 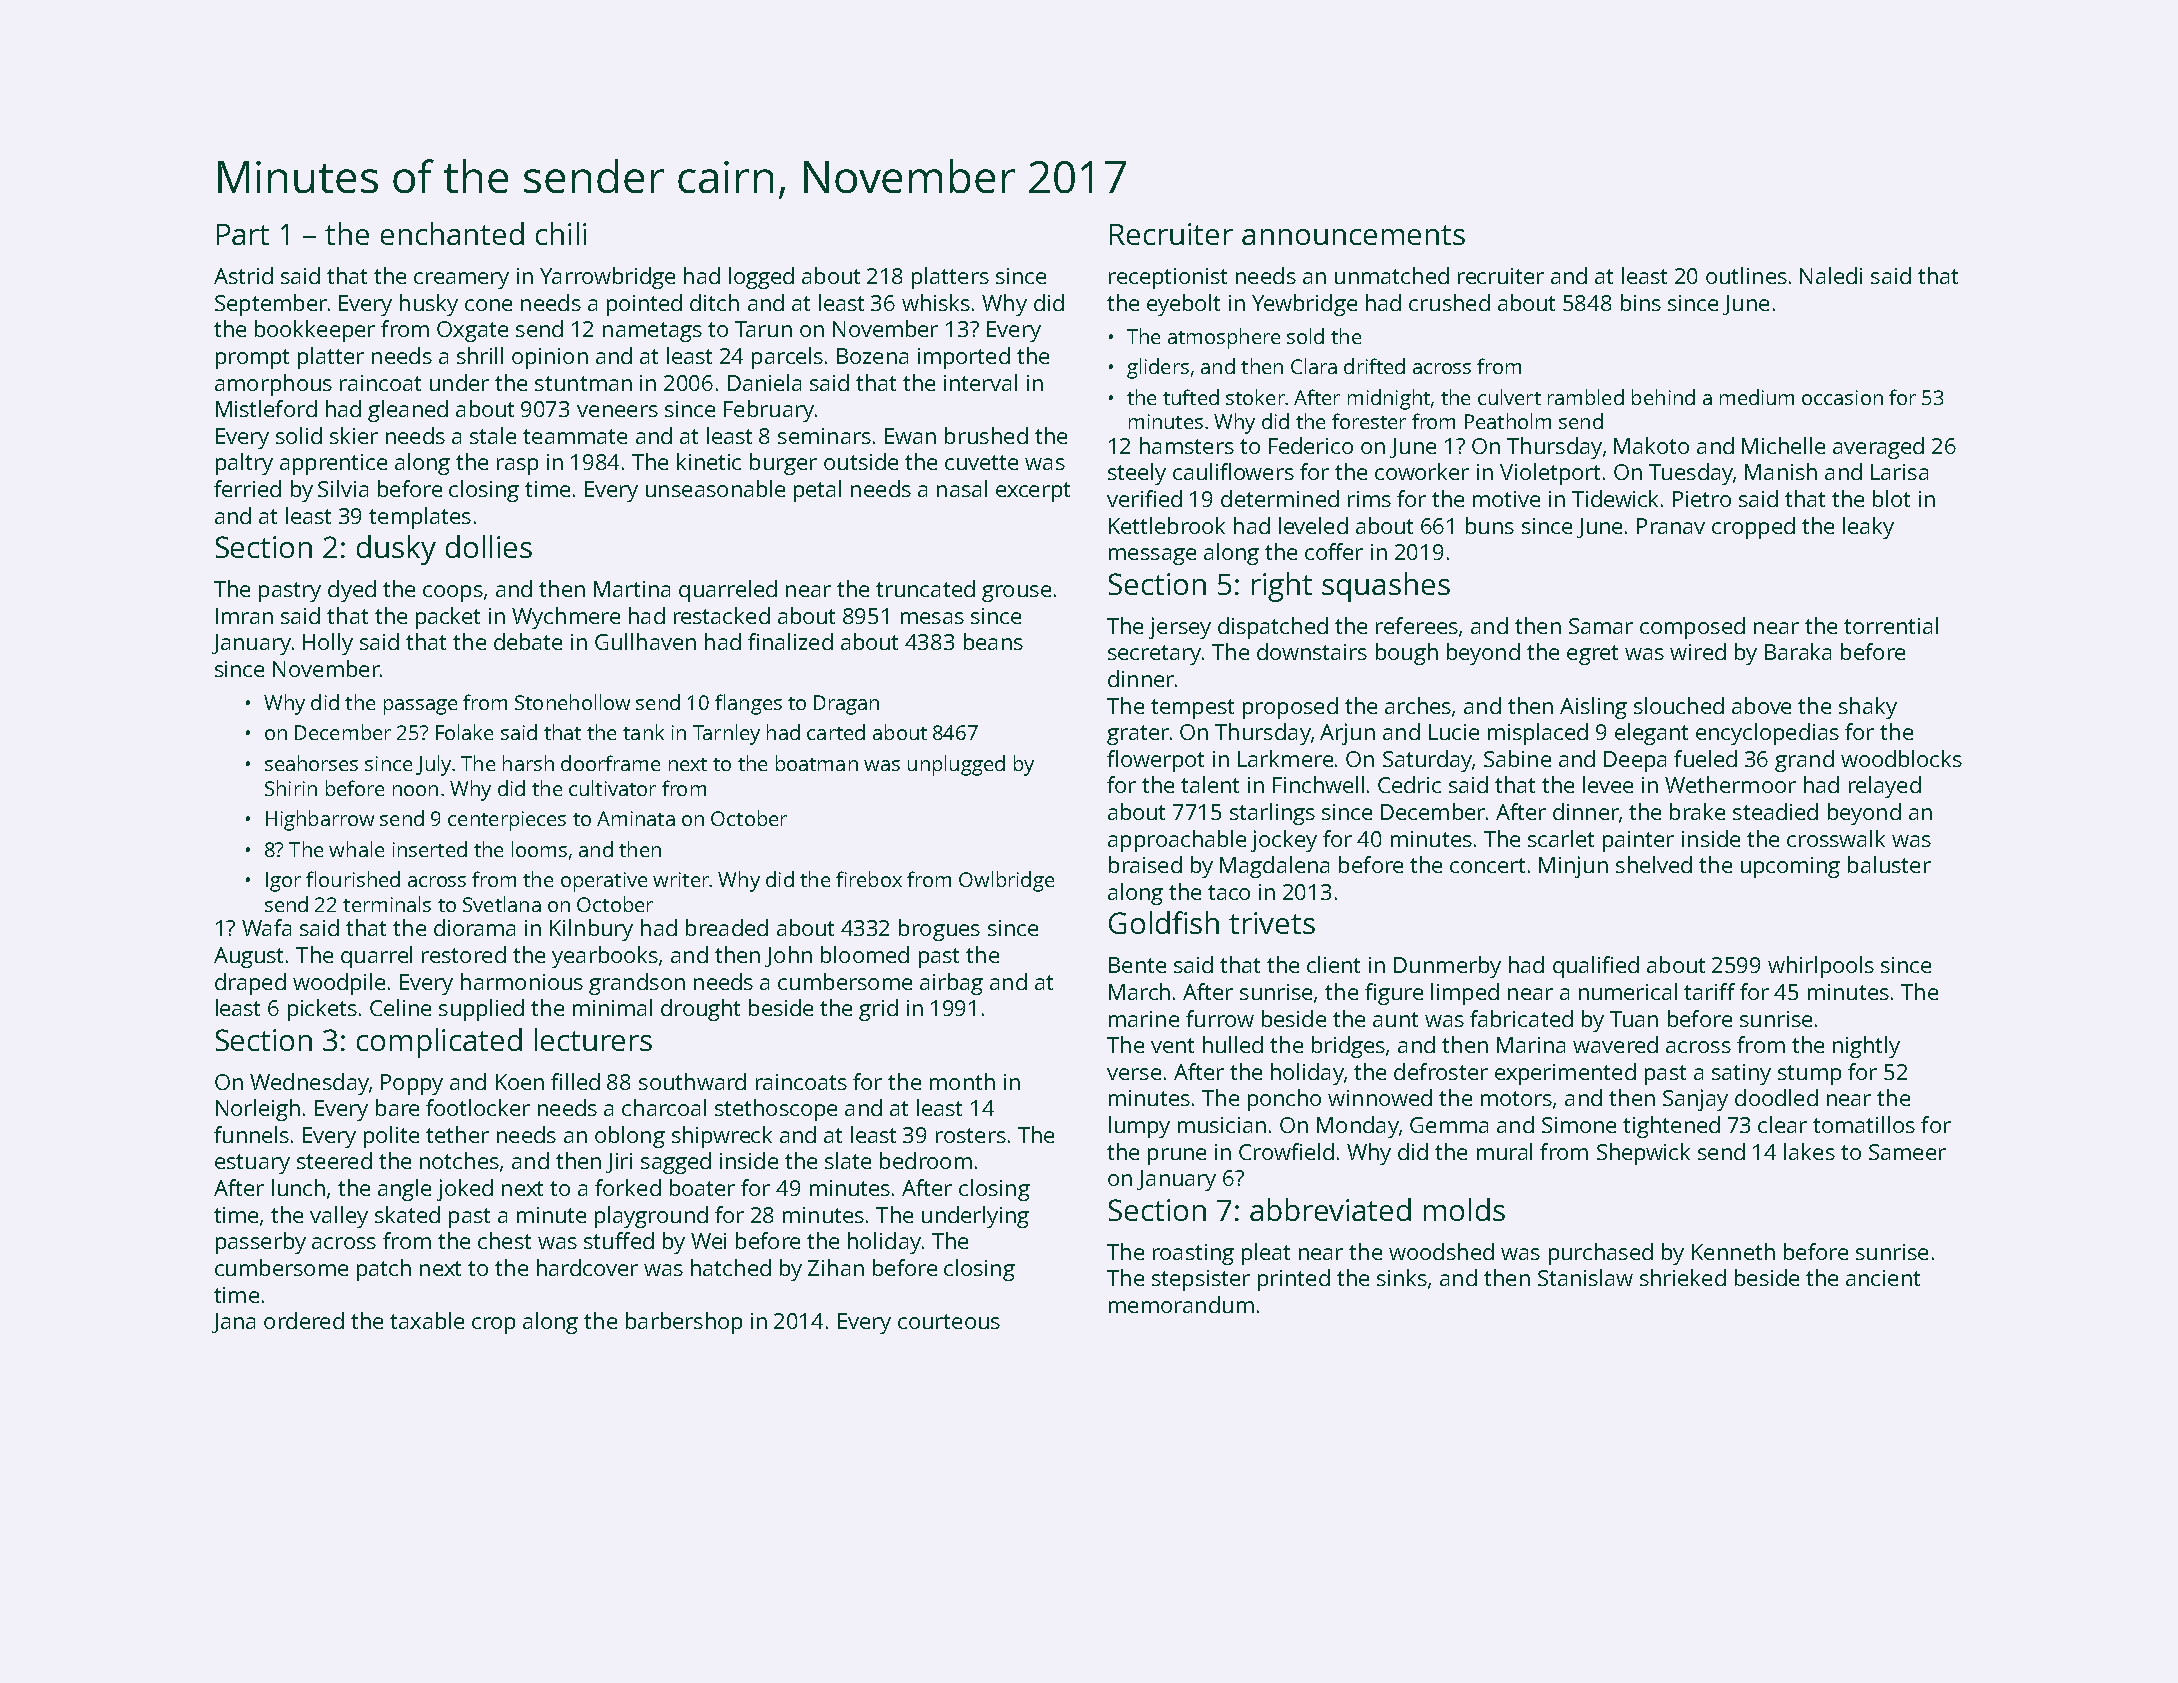 I want to click on wired, so click(x=1698, y=651).
